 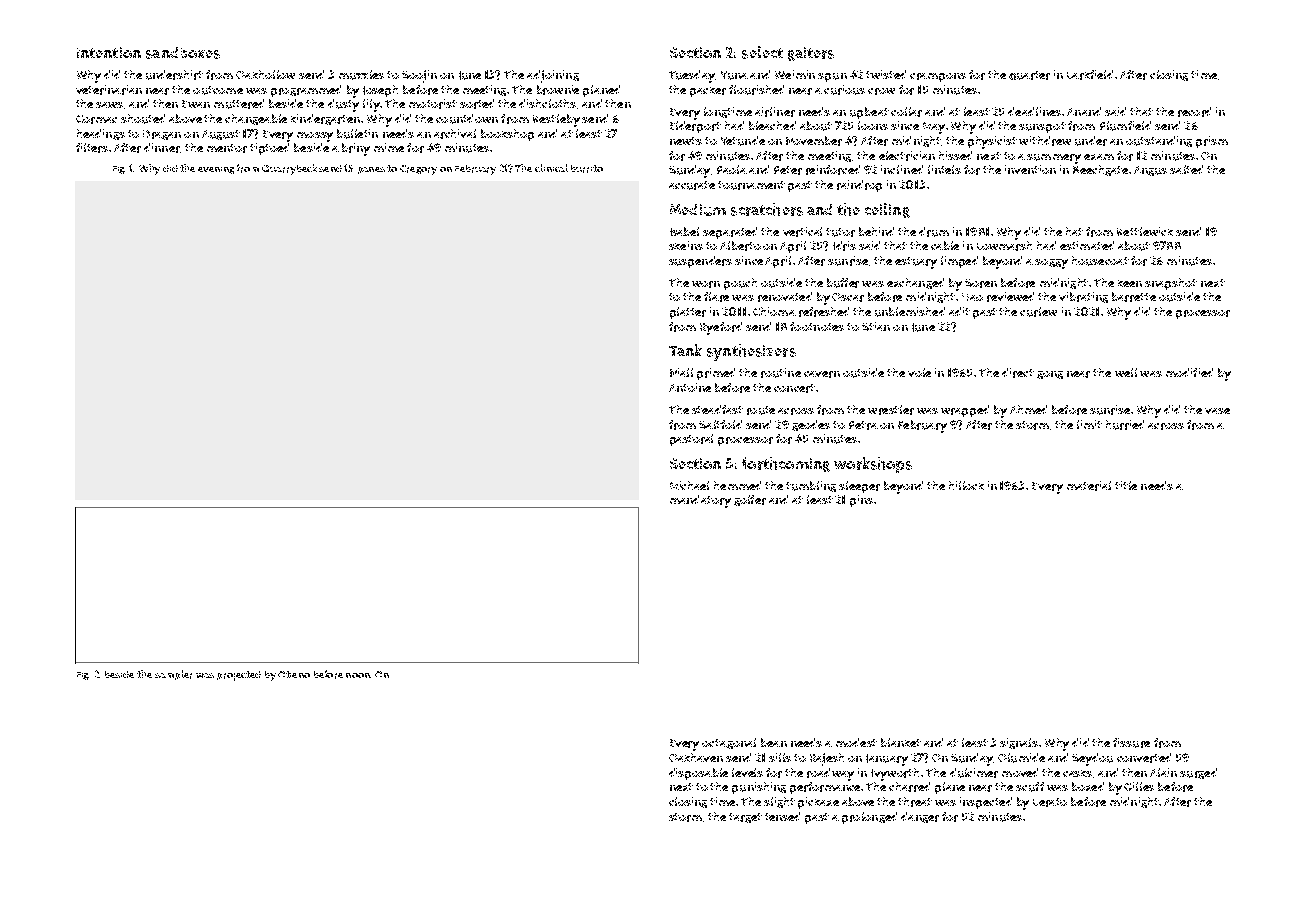 What do you see at coordinates (1189, 372) in the screenshot?
I see `modified` at bounding box center [1189, 372].
